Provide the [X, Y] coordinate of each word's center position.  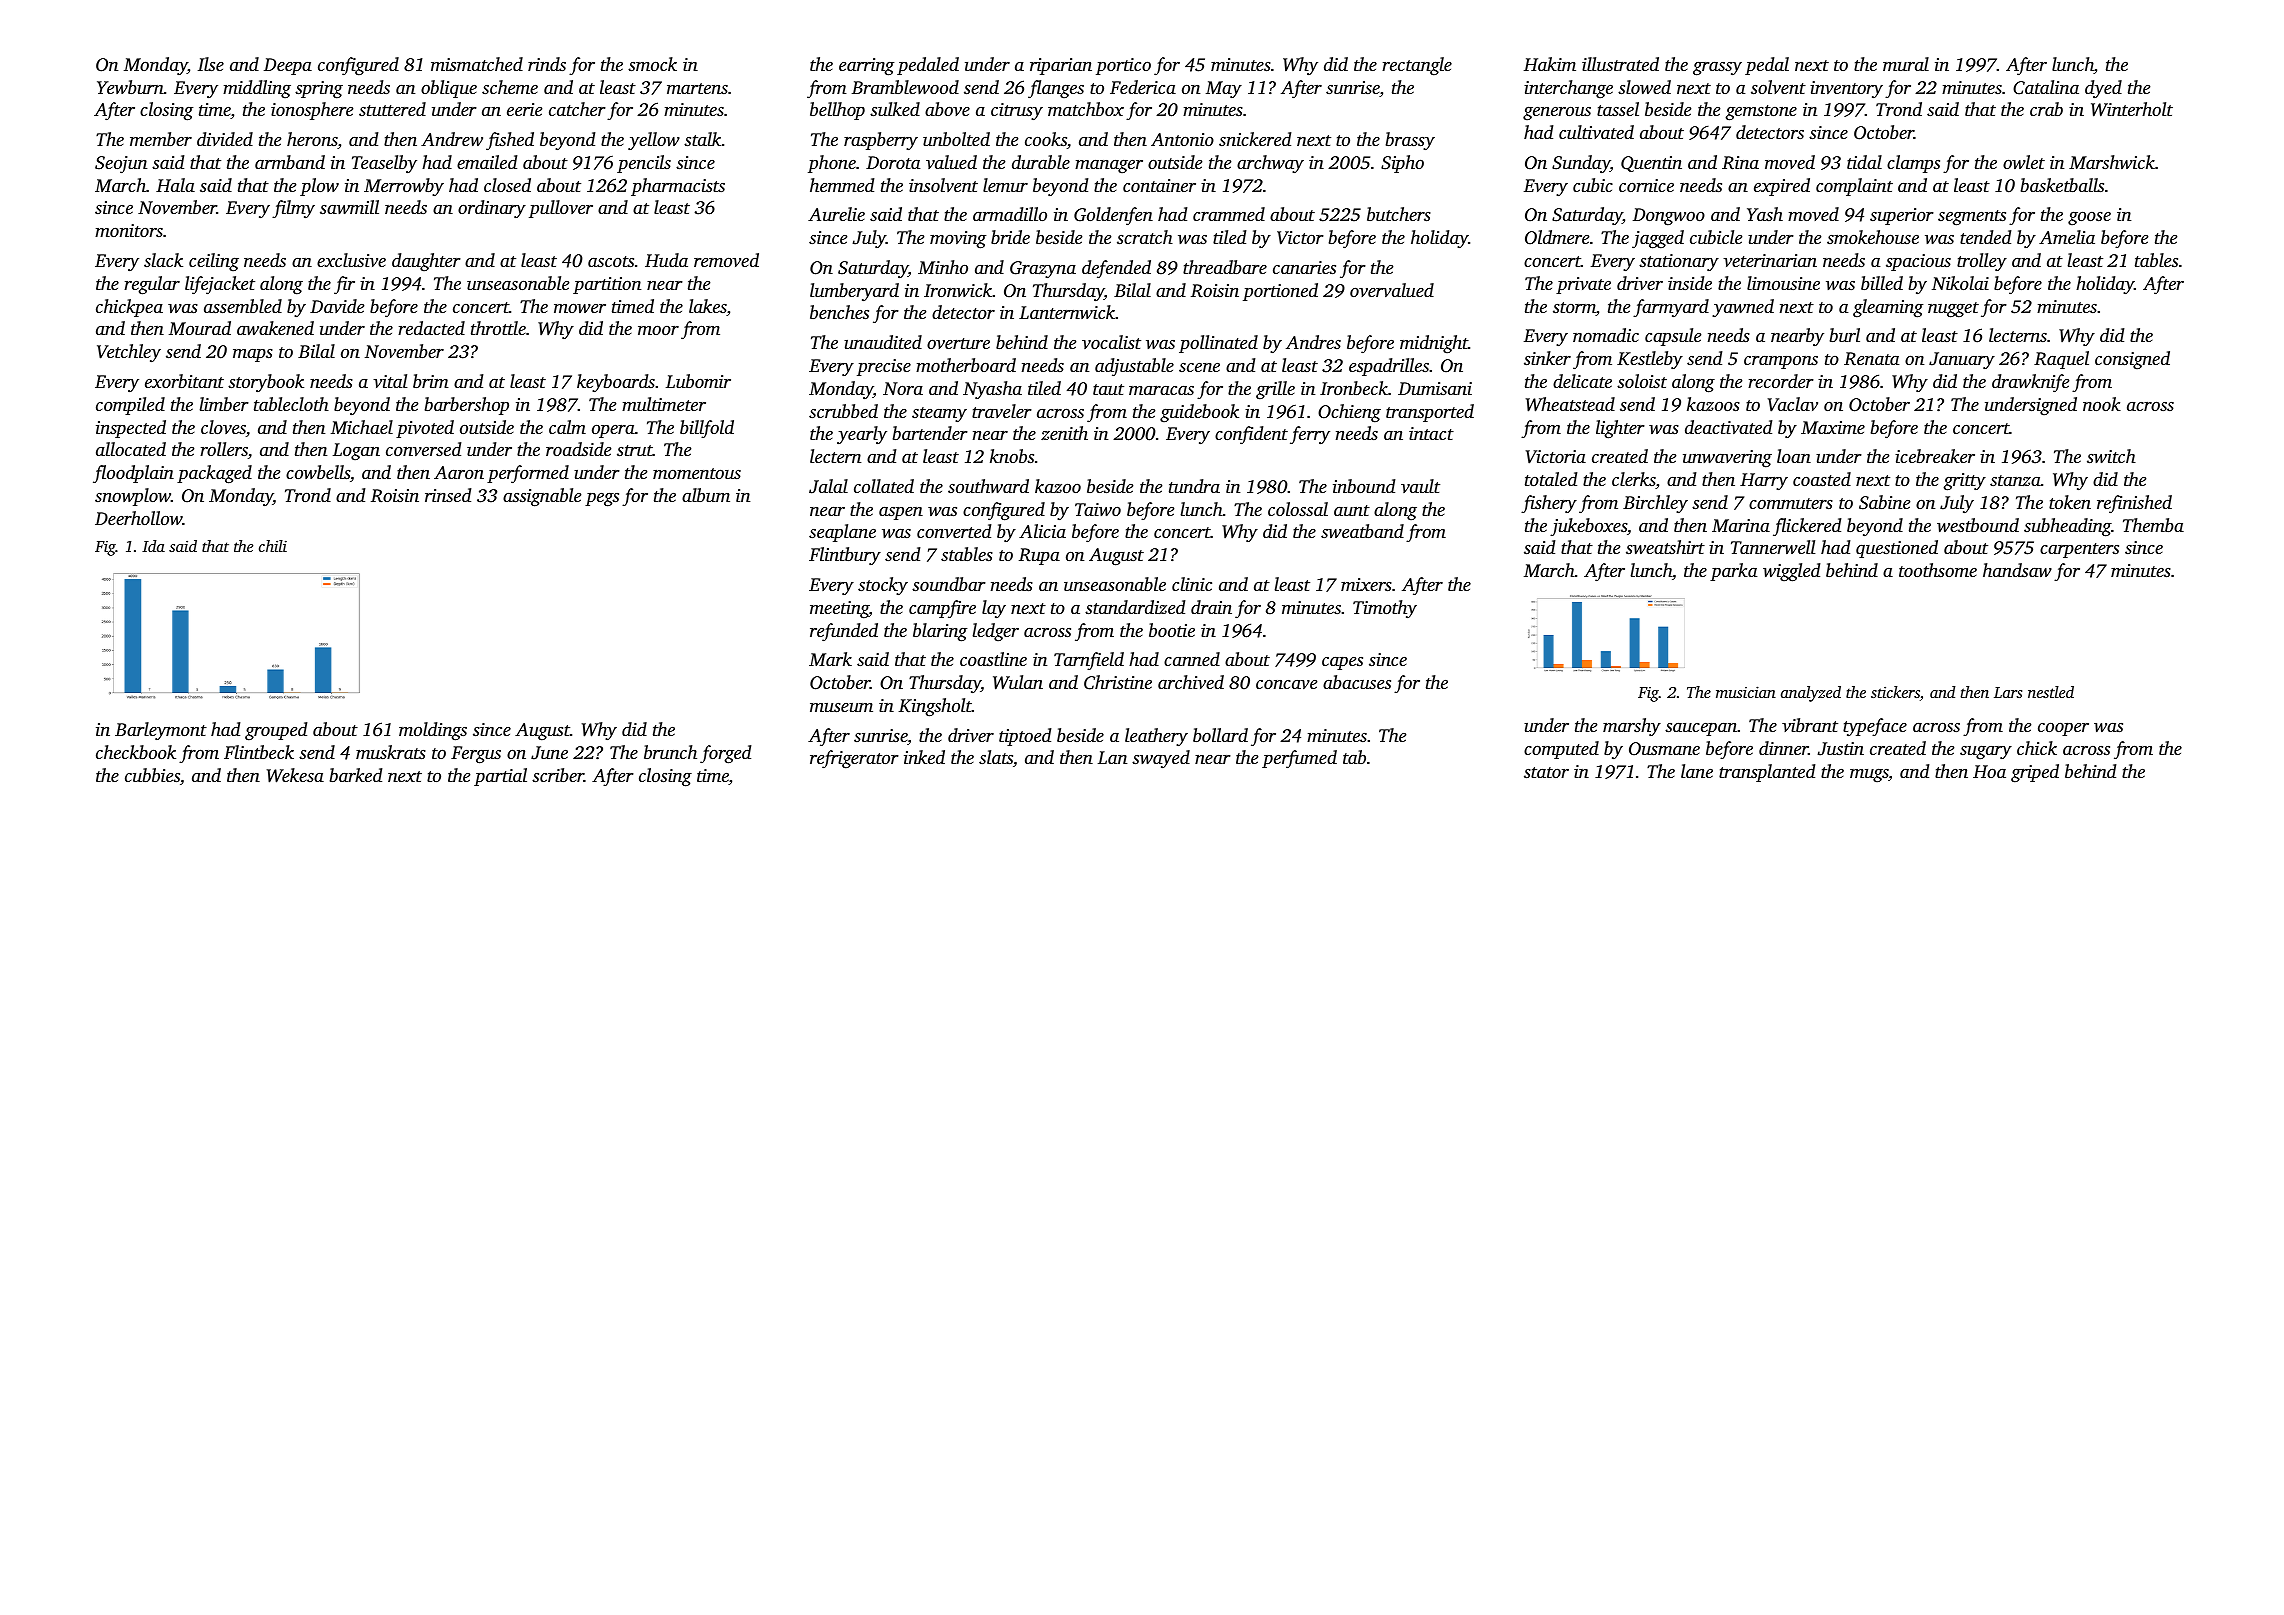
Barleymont [161, 731]
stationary [1679, 262]
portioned [1280, 292]
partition [607, 285]
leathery [1156, 737]
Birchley [1655, 504]
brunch [670, 752]
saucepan [1701, 729]
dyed [2103, 89]
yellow [654, 141]
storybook [266, 383]
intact [1431, 433]
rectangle [1417, 66]
